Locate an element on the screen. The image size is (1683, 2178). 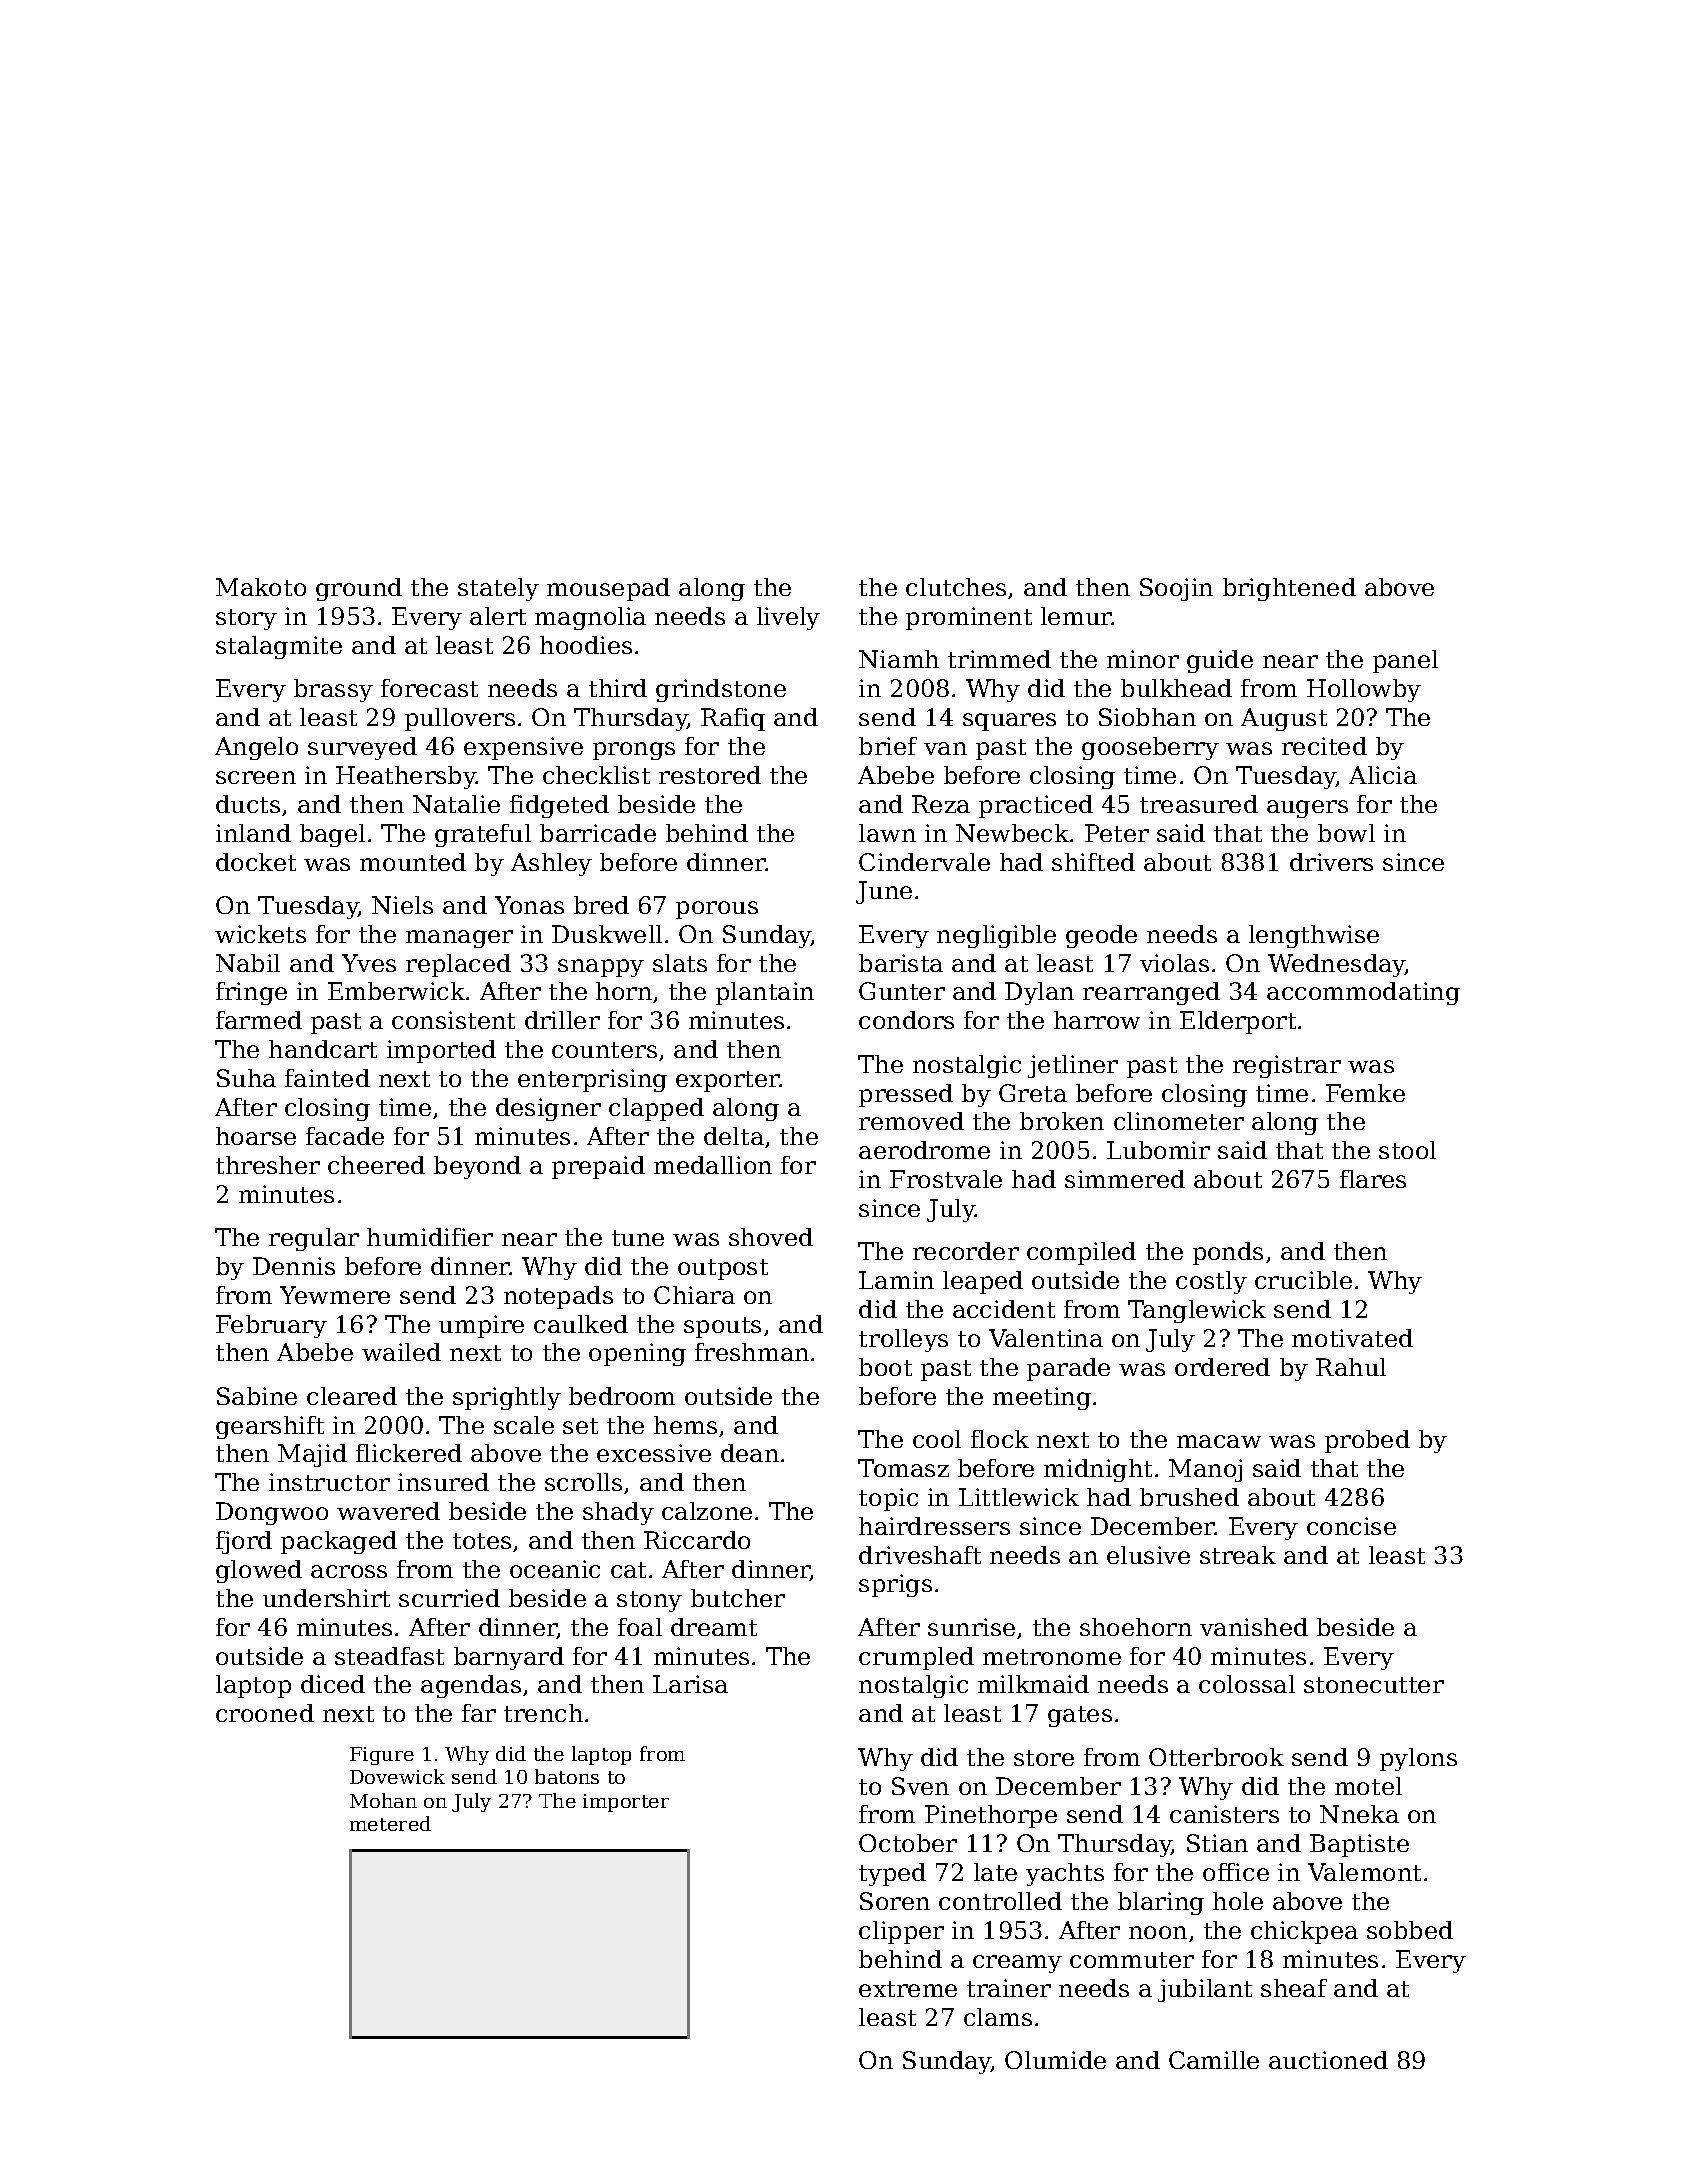
hoodies is located at coordinates (586, 645).
